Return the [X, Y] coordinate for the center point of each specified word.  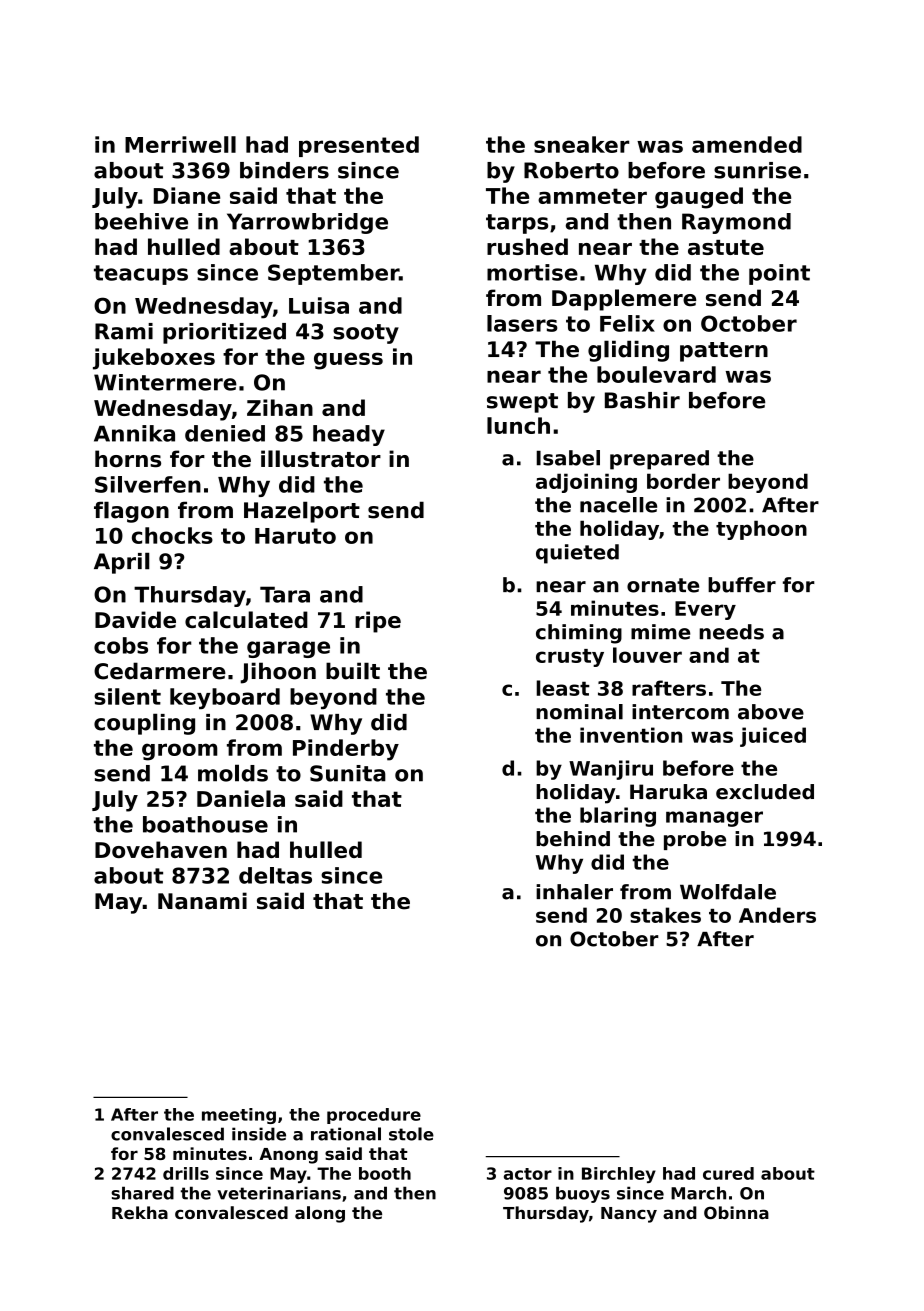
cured [728, 1173]
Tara [285, 594]
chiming [579, 634]
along [320, 1214]
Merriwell [180, 144]
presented [359, 146]
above [771, 712]
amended [747, 144]
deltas [275, 875]
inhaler [574, 892]
